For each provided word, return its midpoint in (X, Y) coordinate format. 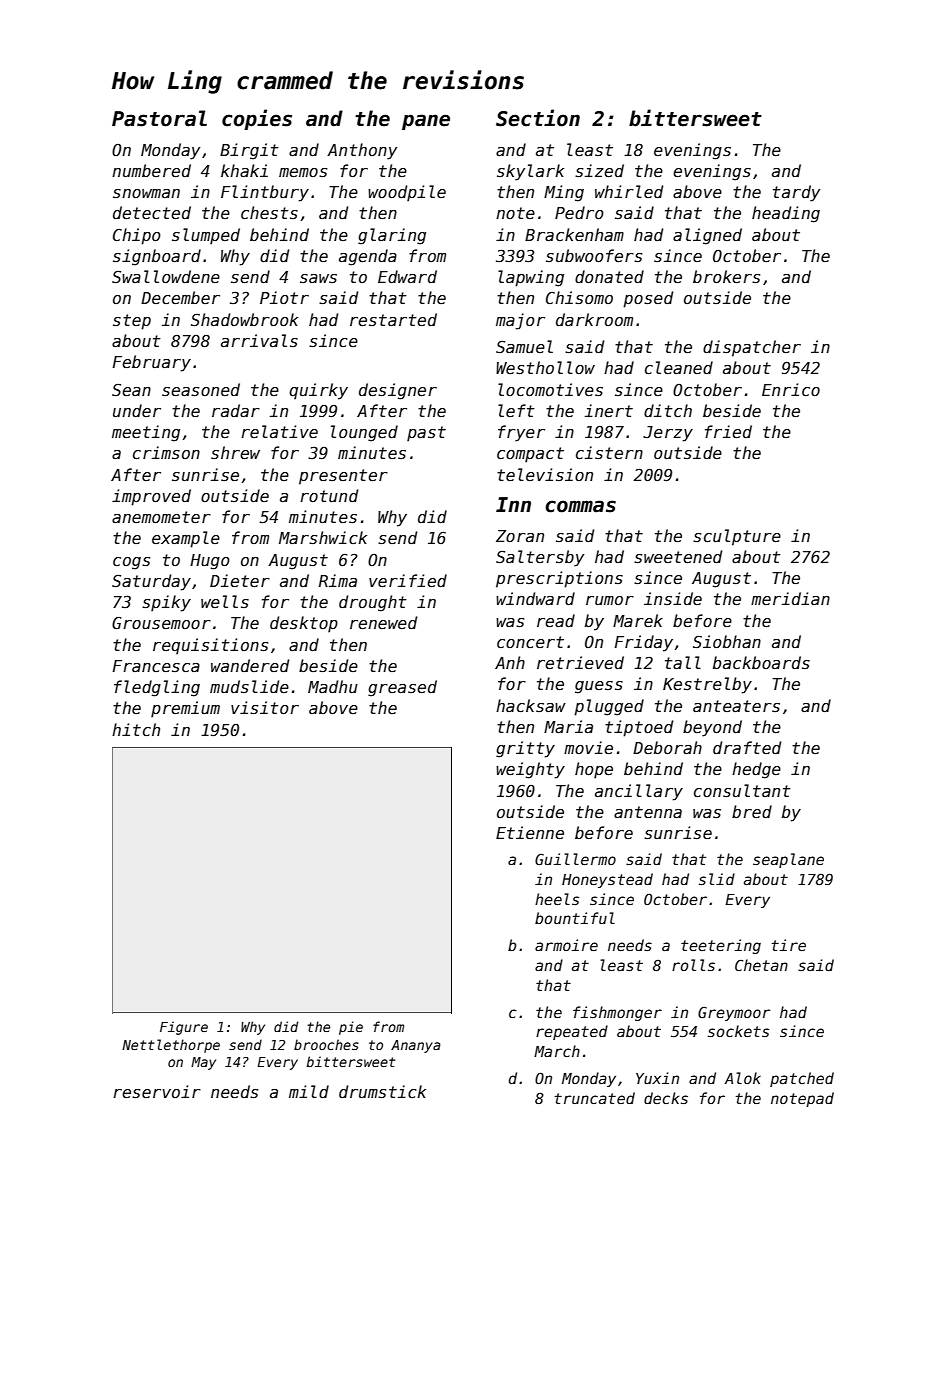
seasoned (201, 390)
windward (535, 598)
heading (786, 214)
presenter (343, 477)
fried (728, 431)
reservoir (157, 1092)
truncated (595, 1098)
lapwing (531, 278)
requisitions (210, 646)
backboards (761, 662)
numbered (151, 170)
